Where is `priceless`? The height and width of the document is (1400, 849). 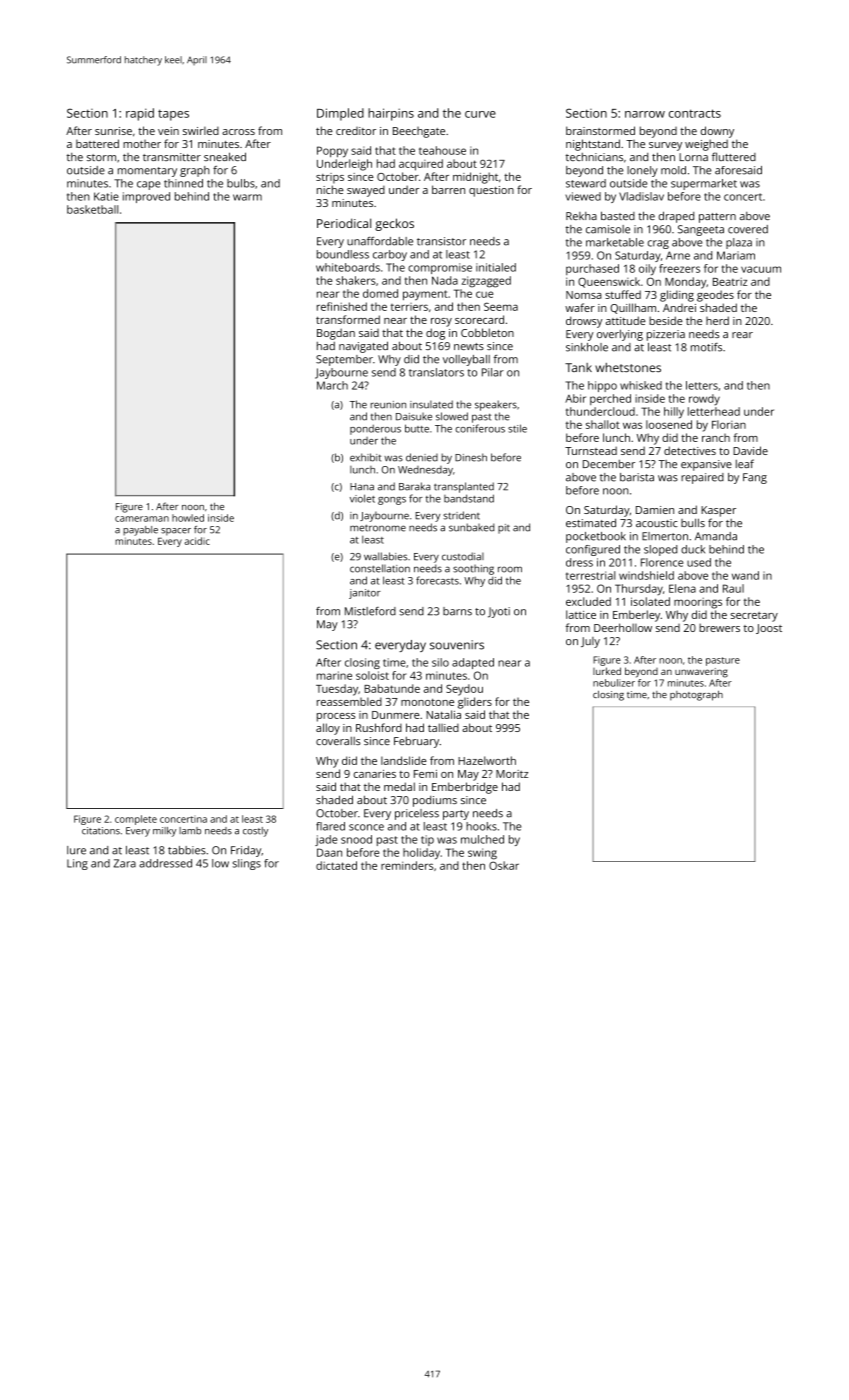 priceless is located at coordinates (417, 814).
